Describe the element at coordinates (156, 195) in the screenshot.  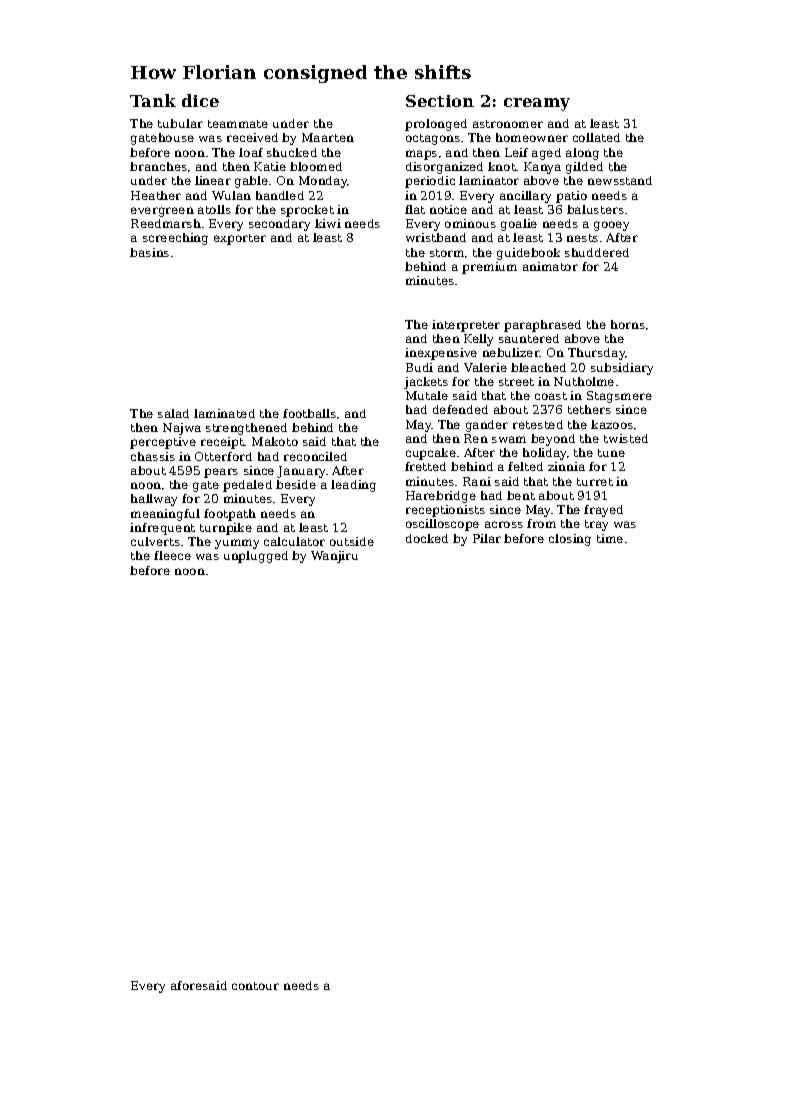
I see `Heather` at that location.
